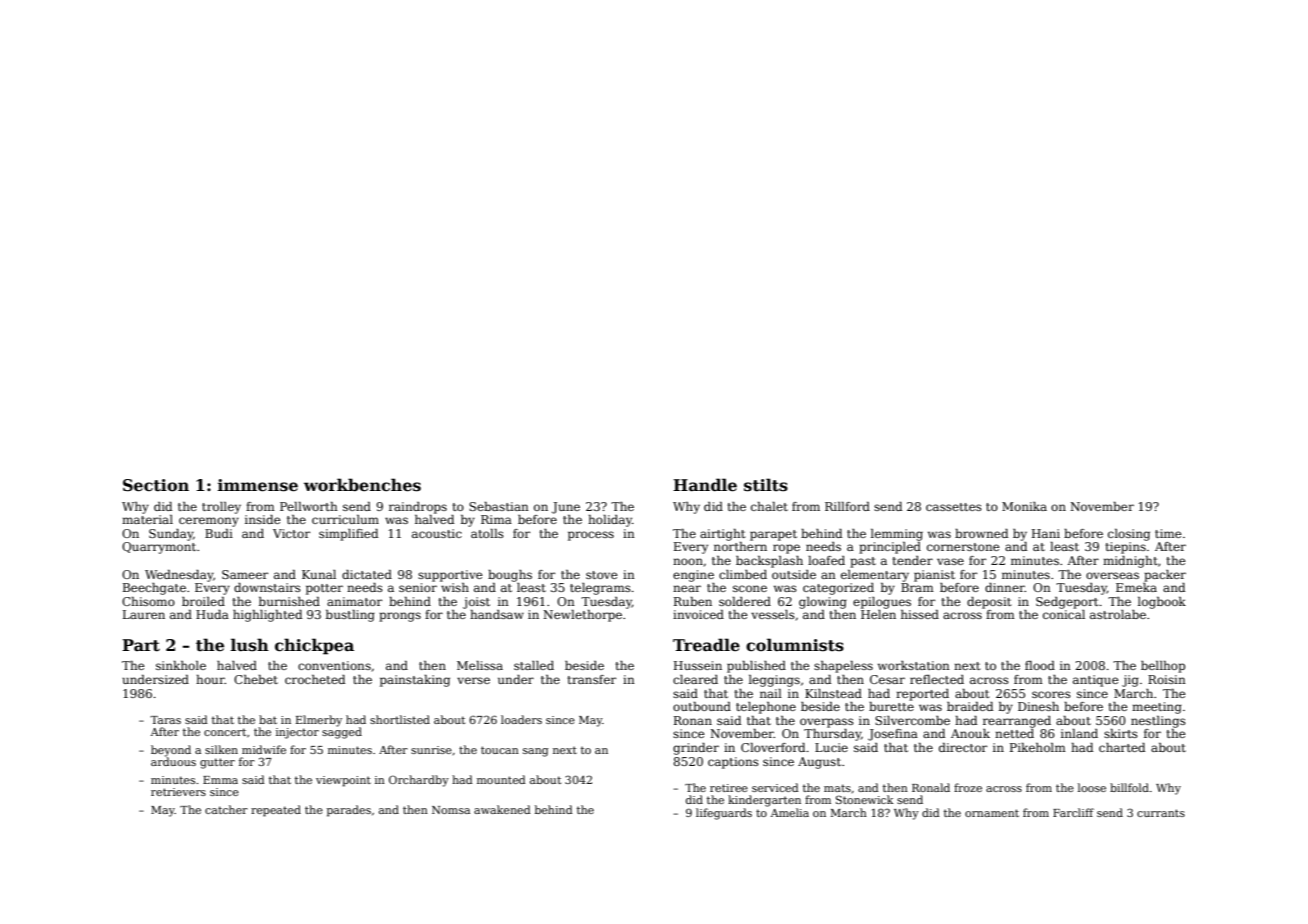  Describe the element at coordinates (219, 533) in the screenshot. I see `Budi` at that location.
